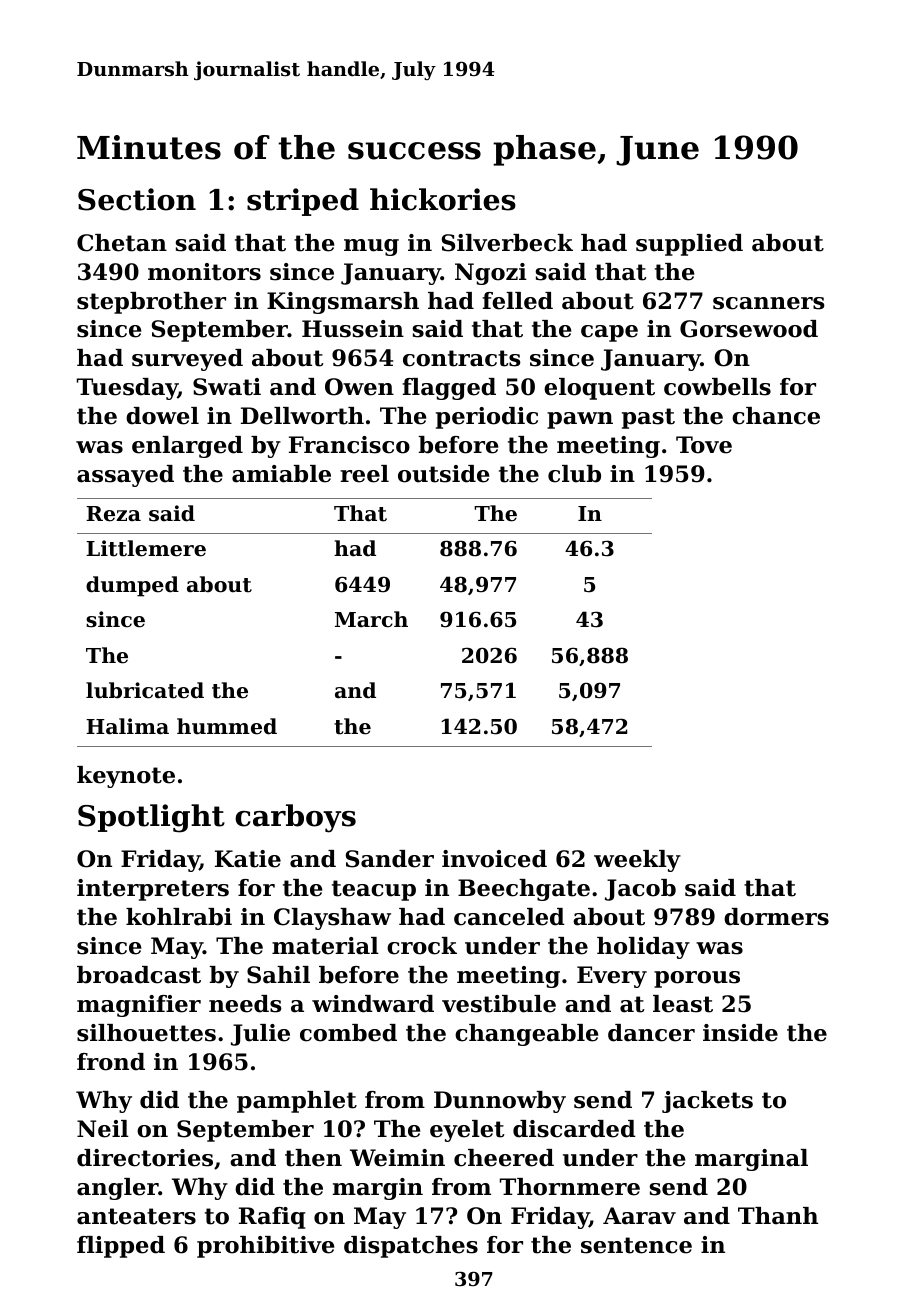  I want to click on surveyed, so click(187, 360).
